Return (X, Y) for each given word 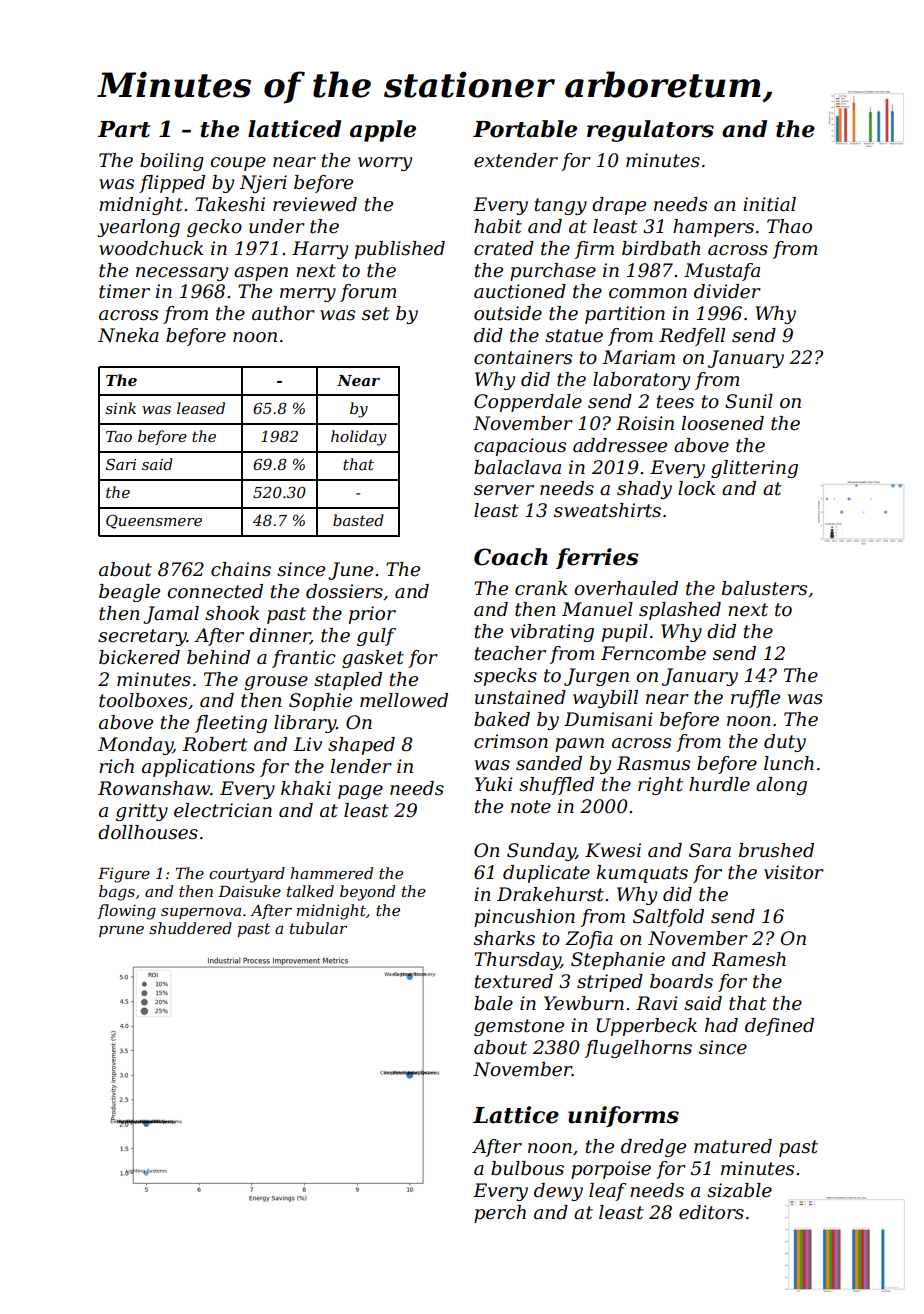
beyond (367, 893)
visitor (794, 872)
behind (218, 657)
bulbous (527, 1168)
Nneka (128, 335)
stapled (348, 681)
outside (508, 313)
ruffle (755, 699)
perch (500, 1214)
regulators (650, 131)
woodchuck (151, 248)
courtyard (247, 875)
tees (675, 402)
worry (385, 164)
